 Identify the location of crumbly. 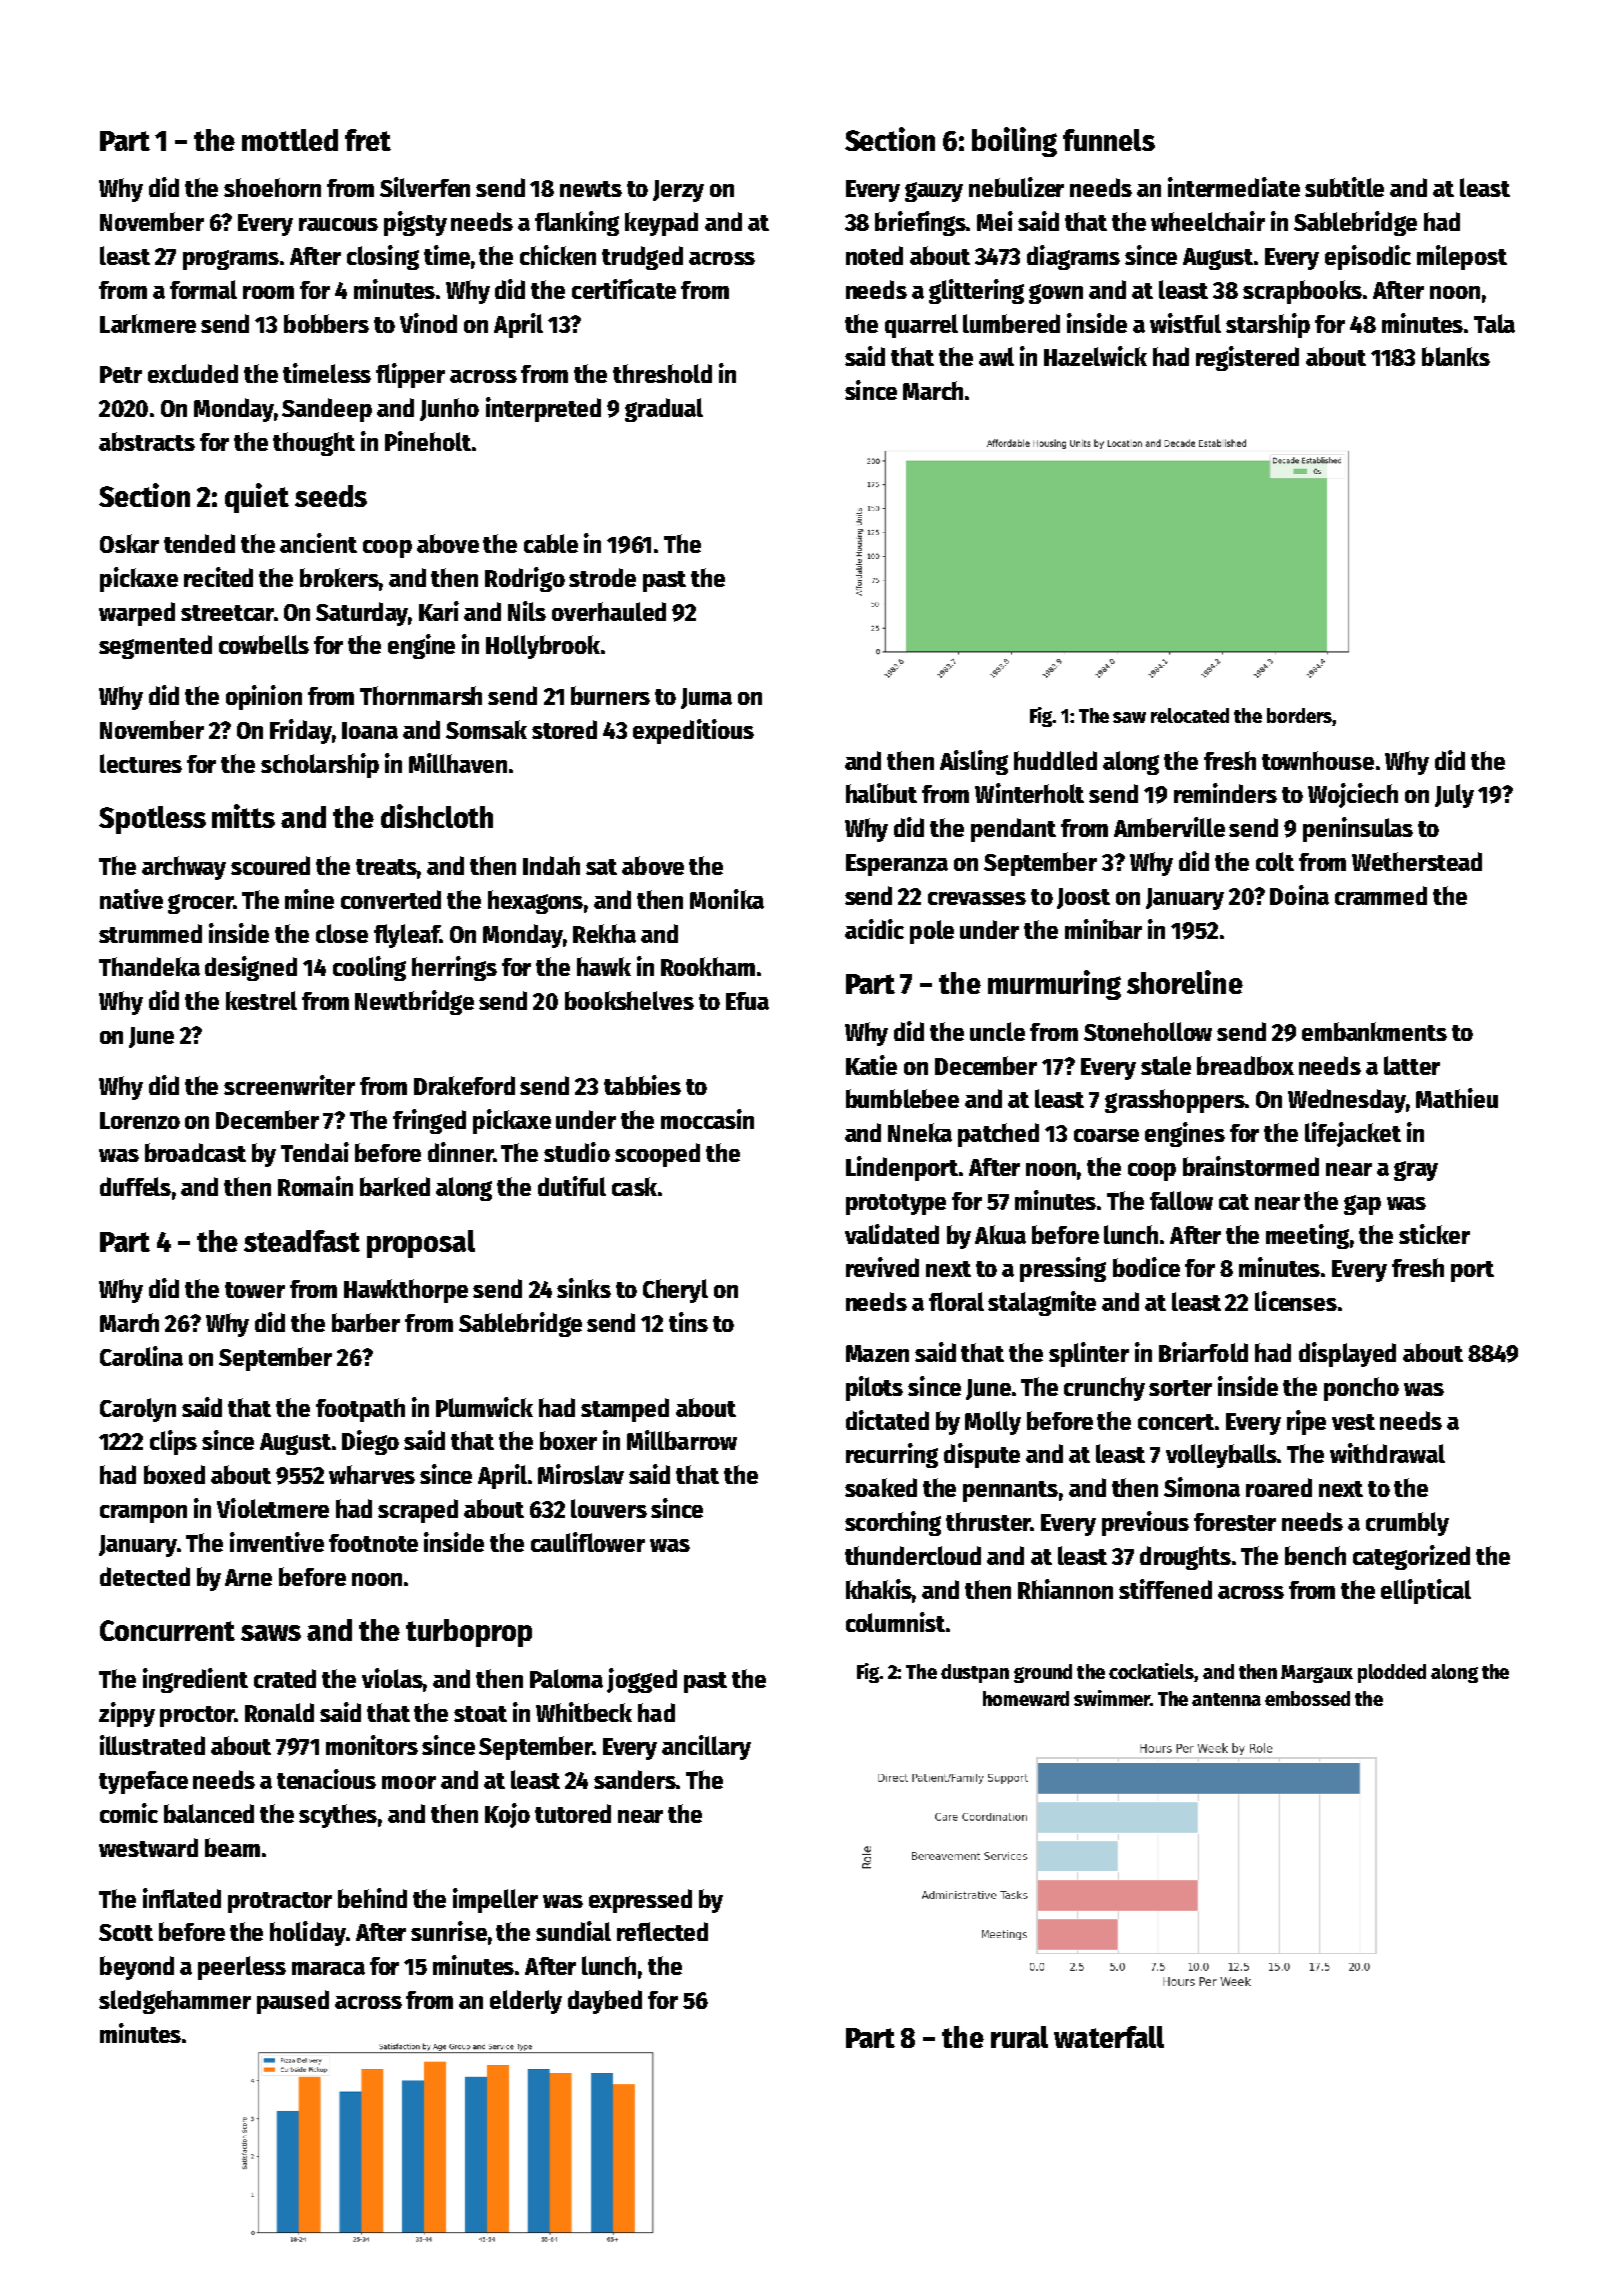
(1407, 1524).
